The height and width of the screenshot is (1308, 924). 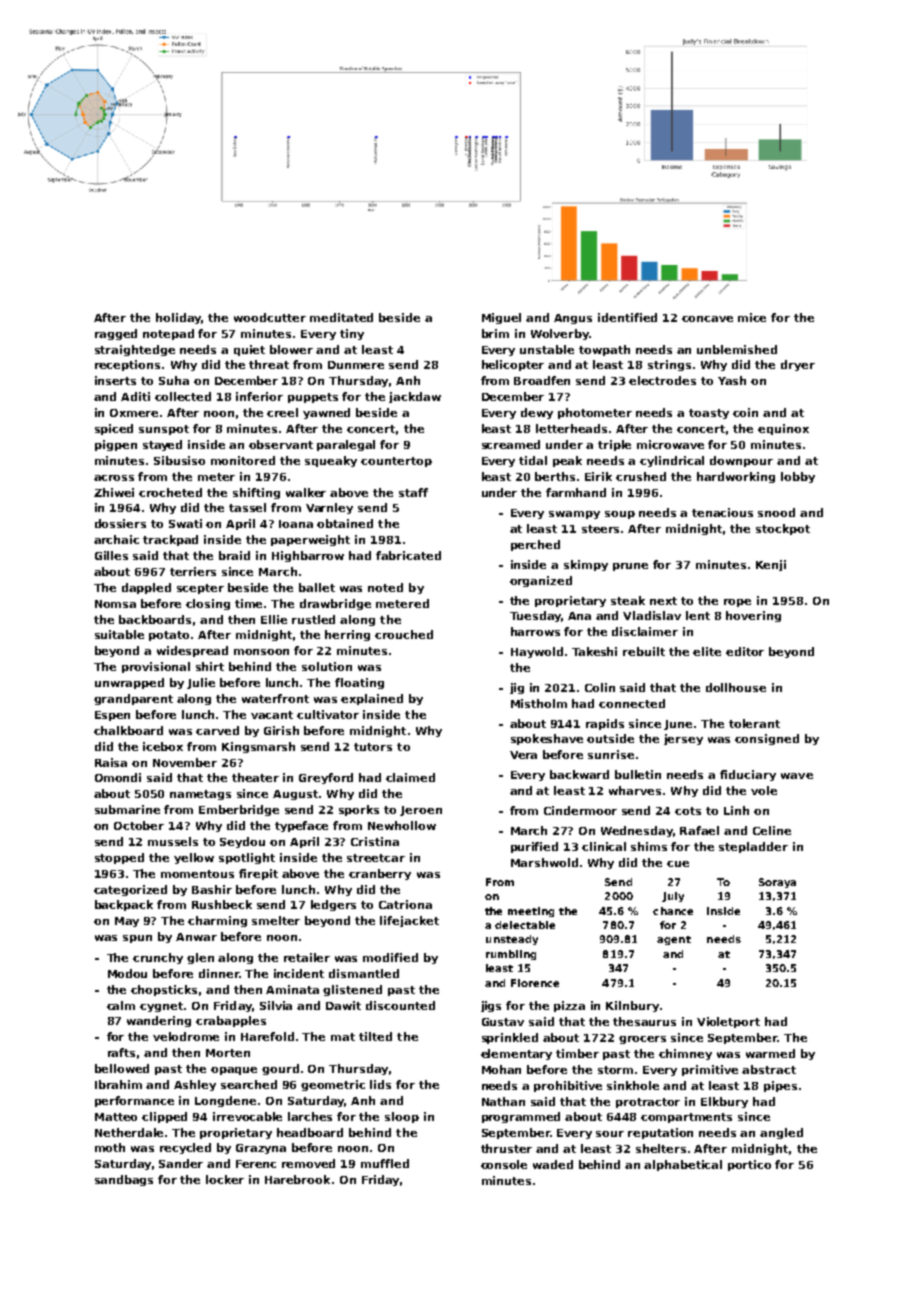 What do you see at coordinates (798, 365) in the screenshot?
I see `dryer` at bounding box center [798, 365].
